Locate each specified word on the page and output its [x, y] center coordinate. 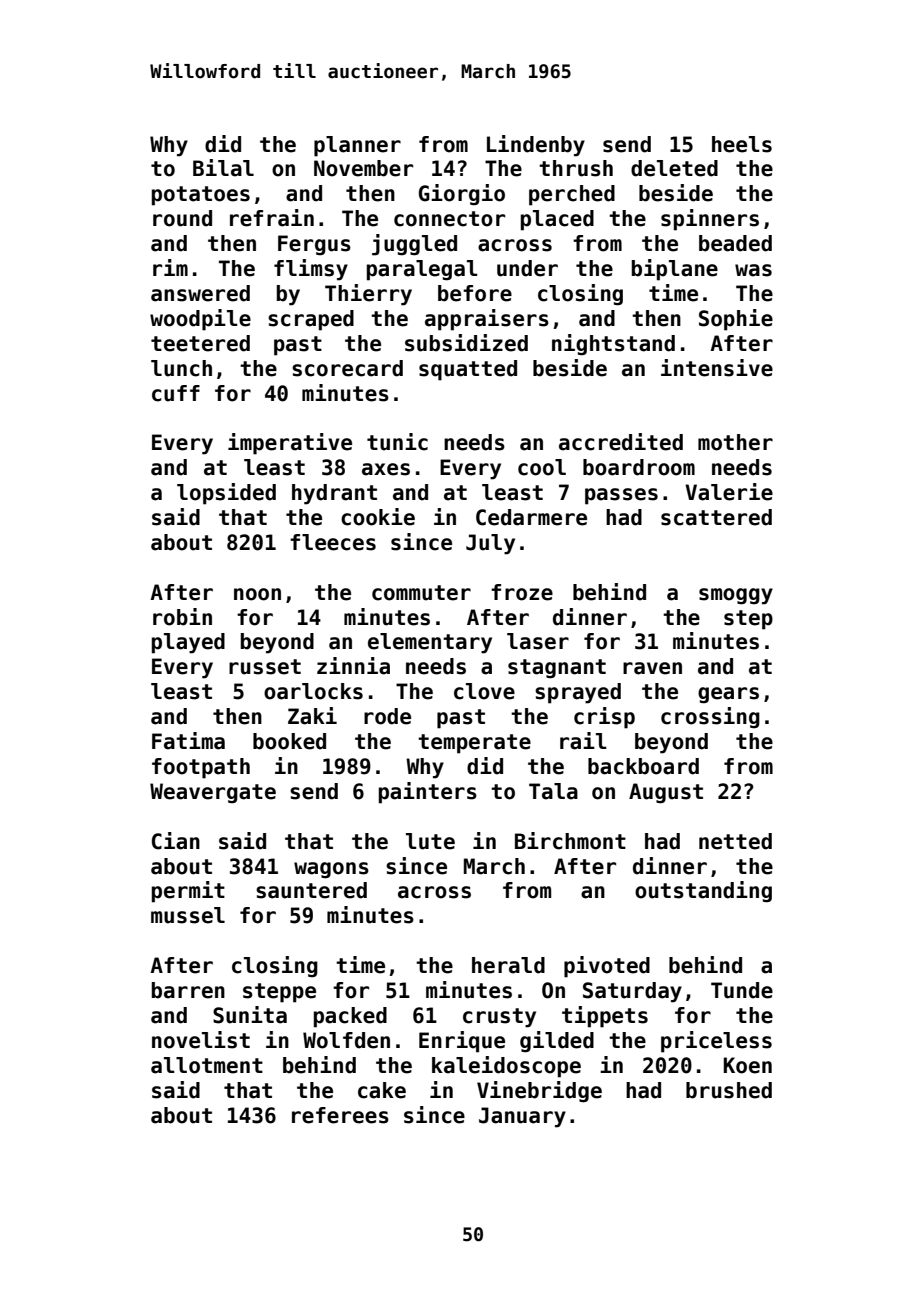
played [188, 643]
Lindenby [536, 146]
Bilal [223, 168]
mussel [188, 915]
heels [742, 144]
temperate [474, 744]
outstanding [703, 892]
